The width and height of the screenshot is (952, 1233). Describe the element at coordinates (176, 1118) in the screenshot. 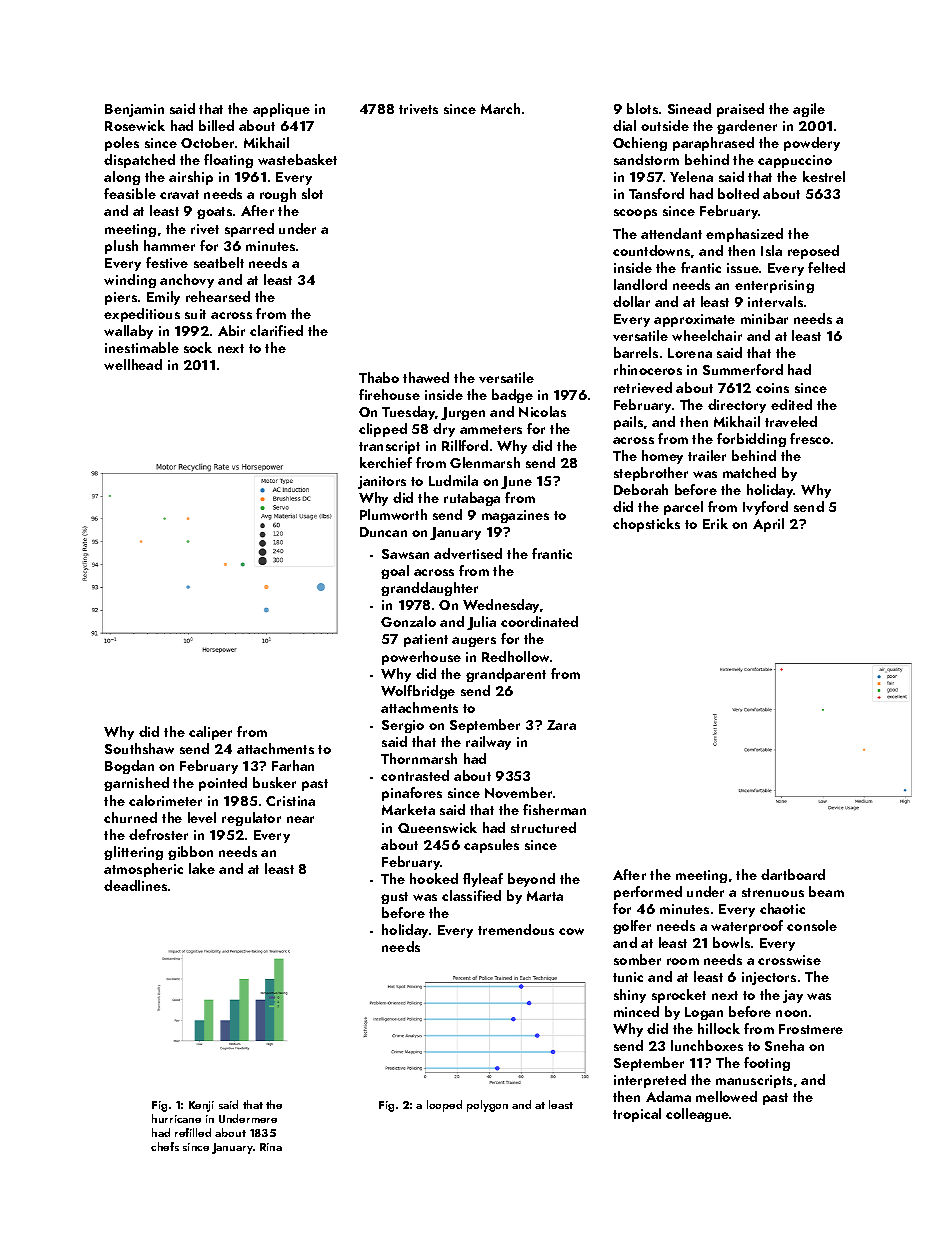

I see `hurricane` at that location.
